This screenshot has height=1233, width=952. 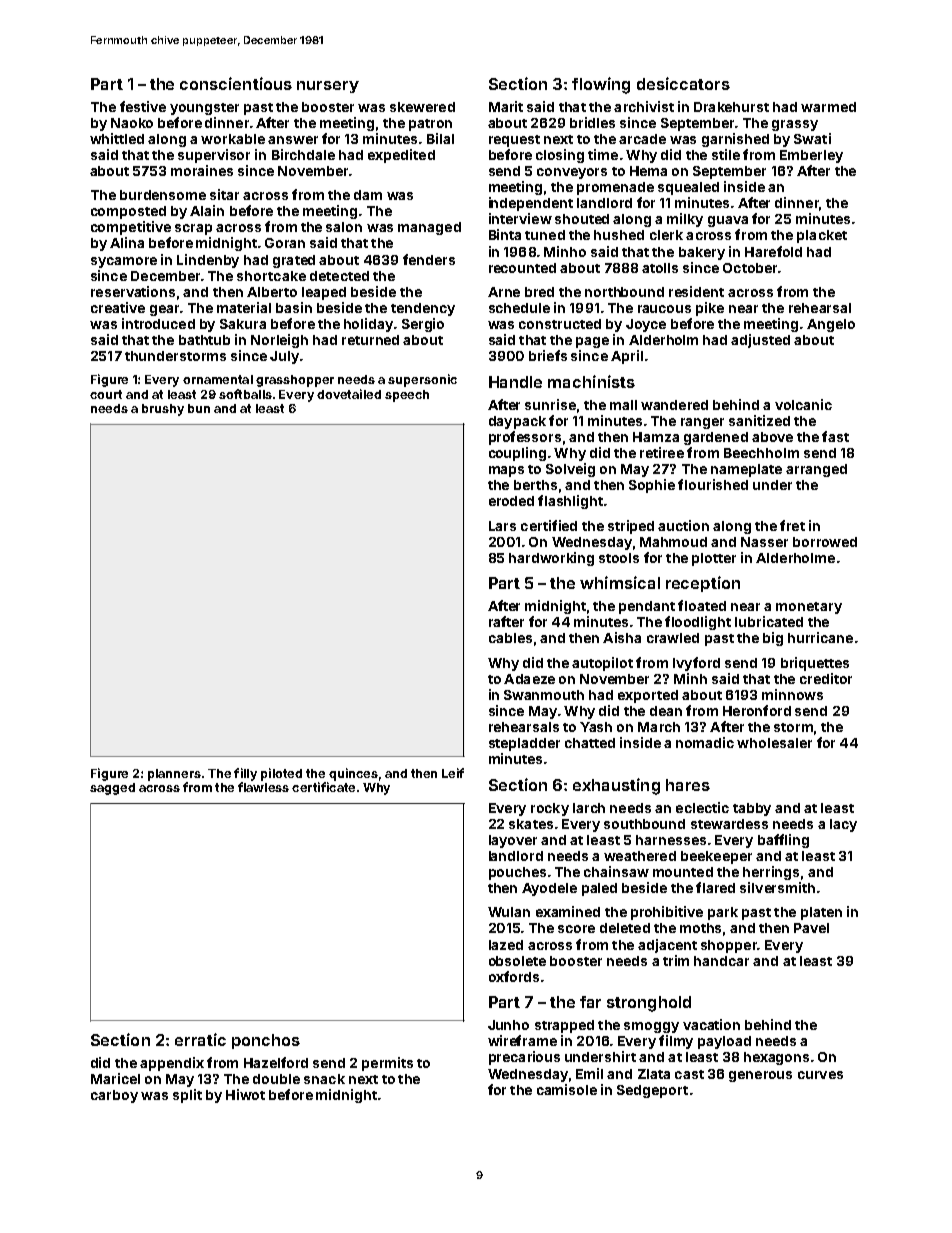 What do you see at coordinates (506, 106) in the screenshot?
I see `Marit` at bounding box center [506, 106].
